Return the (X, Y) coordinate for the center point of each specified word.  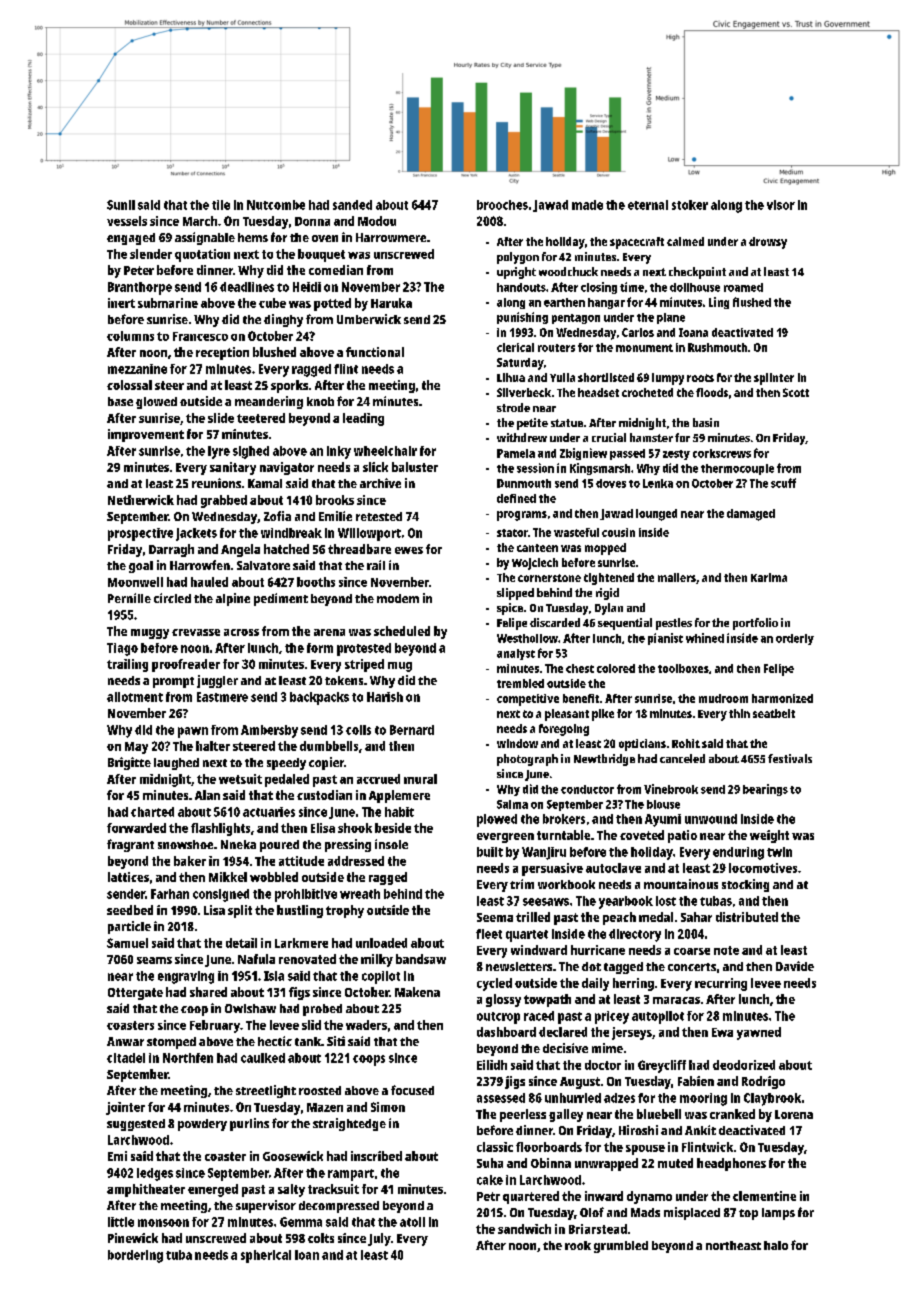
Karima (769, 577)
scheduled (402, 631)
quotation (202, 255)
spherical (266, 1256)
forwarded (136, 828)
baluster (415, 467)
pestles (674, 624)
